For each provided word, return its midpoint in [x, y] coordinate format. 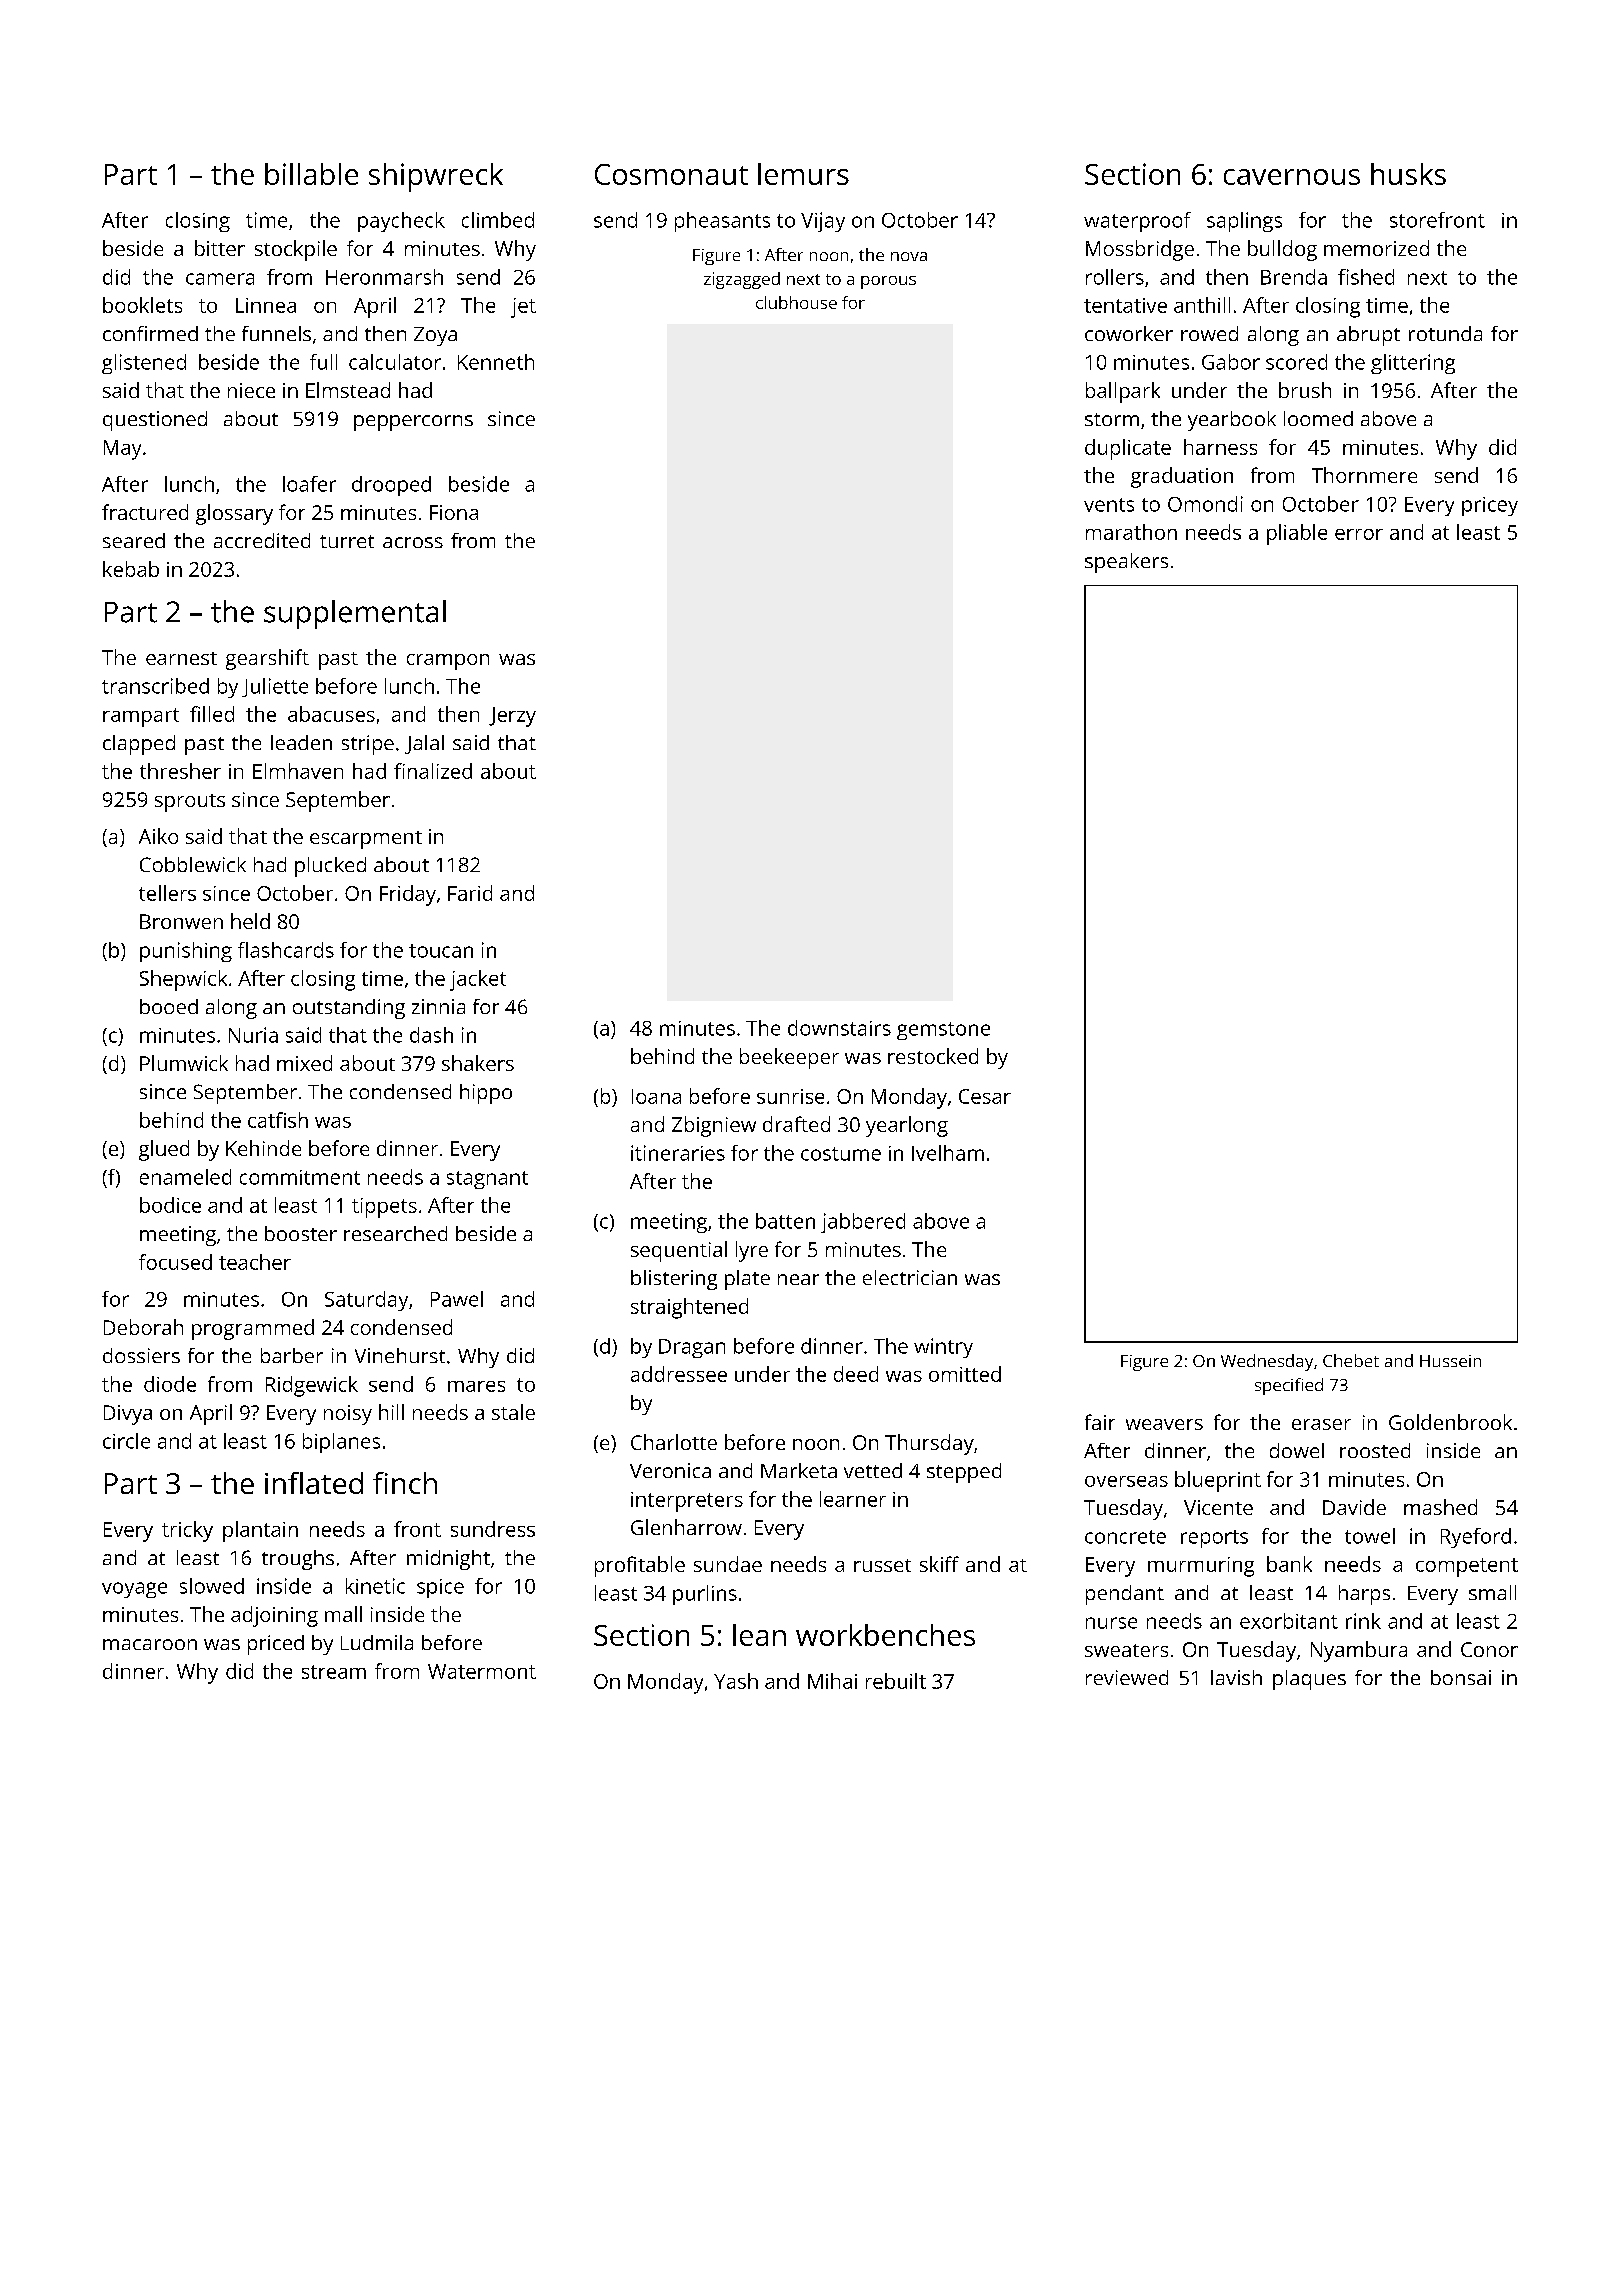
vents [1109, 505]
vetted [873, 1470]
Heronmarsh [384, 277]
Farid [470, 893]
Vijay [823, 222]
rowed [1209, 333]
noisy [348, 1415]
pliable [1297, 534]
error [1359, 534]
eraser [1321, 1424]
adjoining [274, 1616]
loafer [309, 484]
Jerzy [512, 717]
